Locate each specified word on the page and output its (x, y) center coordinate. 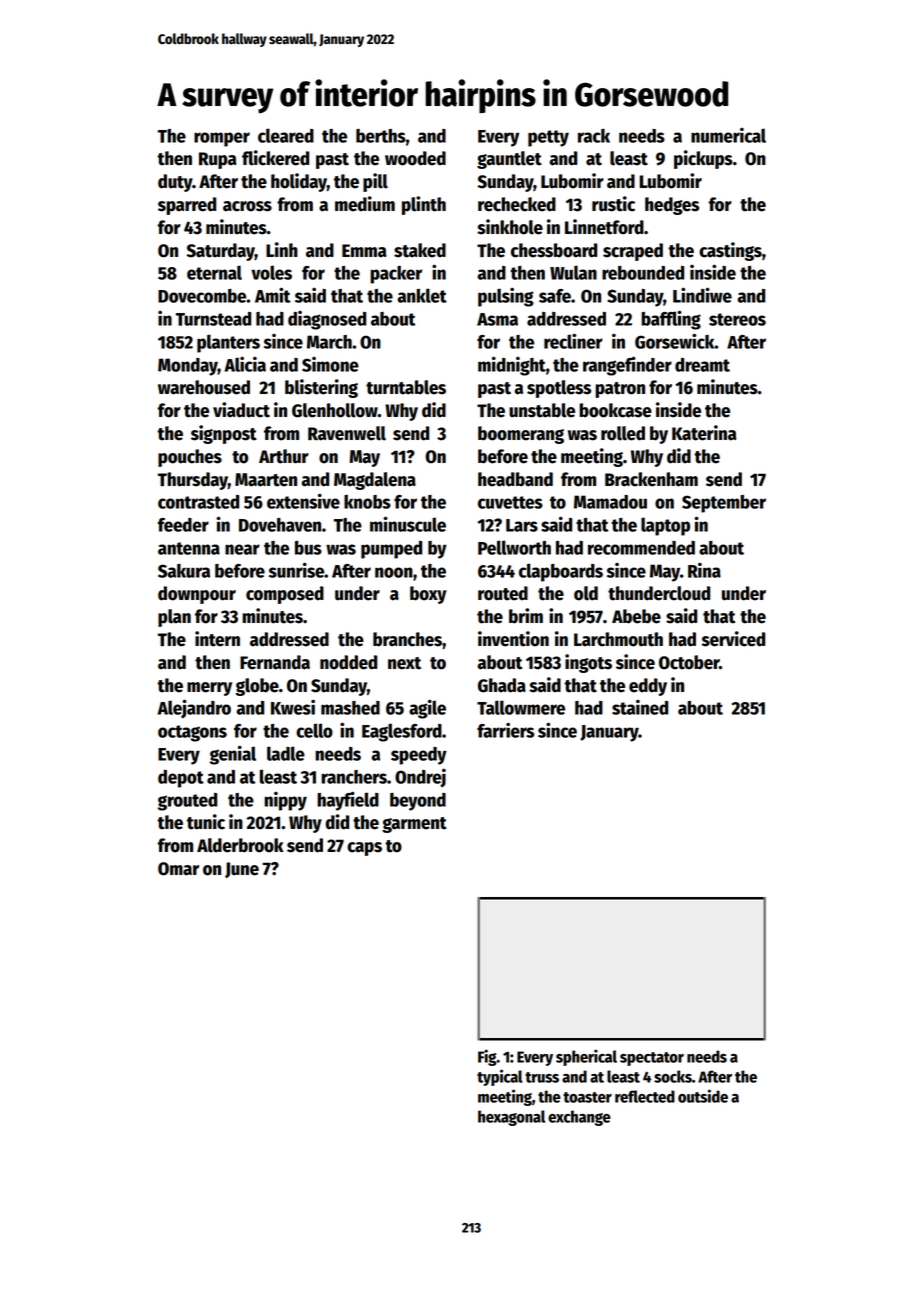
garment (414, 825)
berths (381, 136)
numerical (728, 135)
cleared (286, 135)
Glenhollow (335, 410)
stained (640, 707)
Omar (178, 869)
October (689, 662)
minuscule (408, 524)
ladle (286, 753)
